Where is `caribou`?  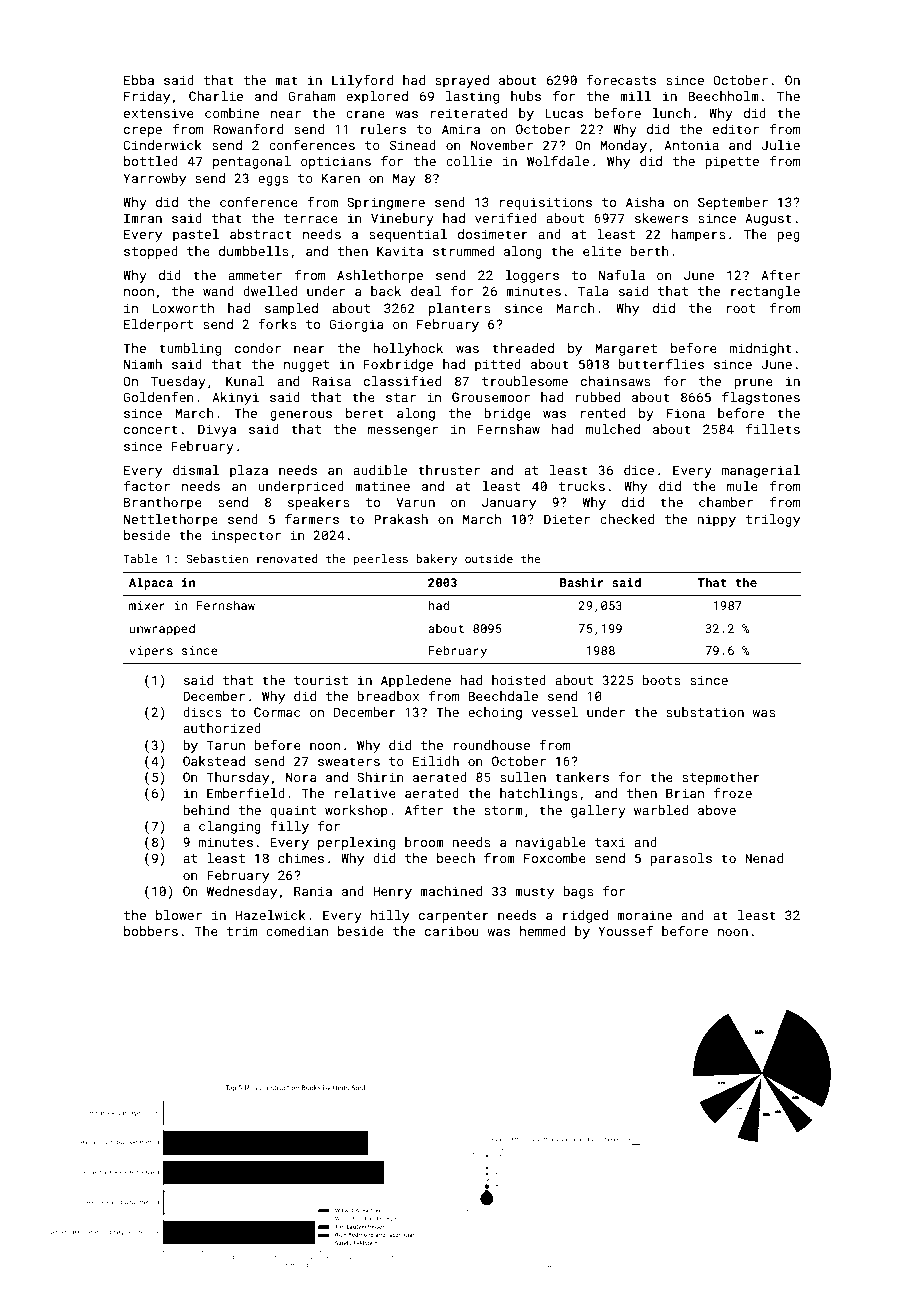 caribou is located at coordinates (451, 931).
